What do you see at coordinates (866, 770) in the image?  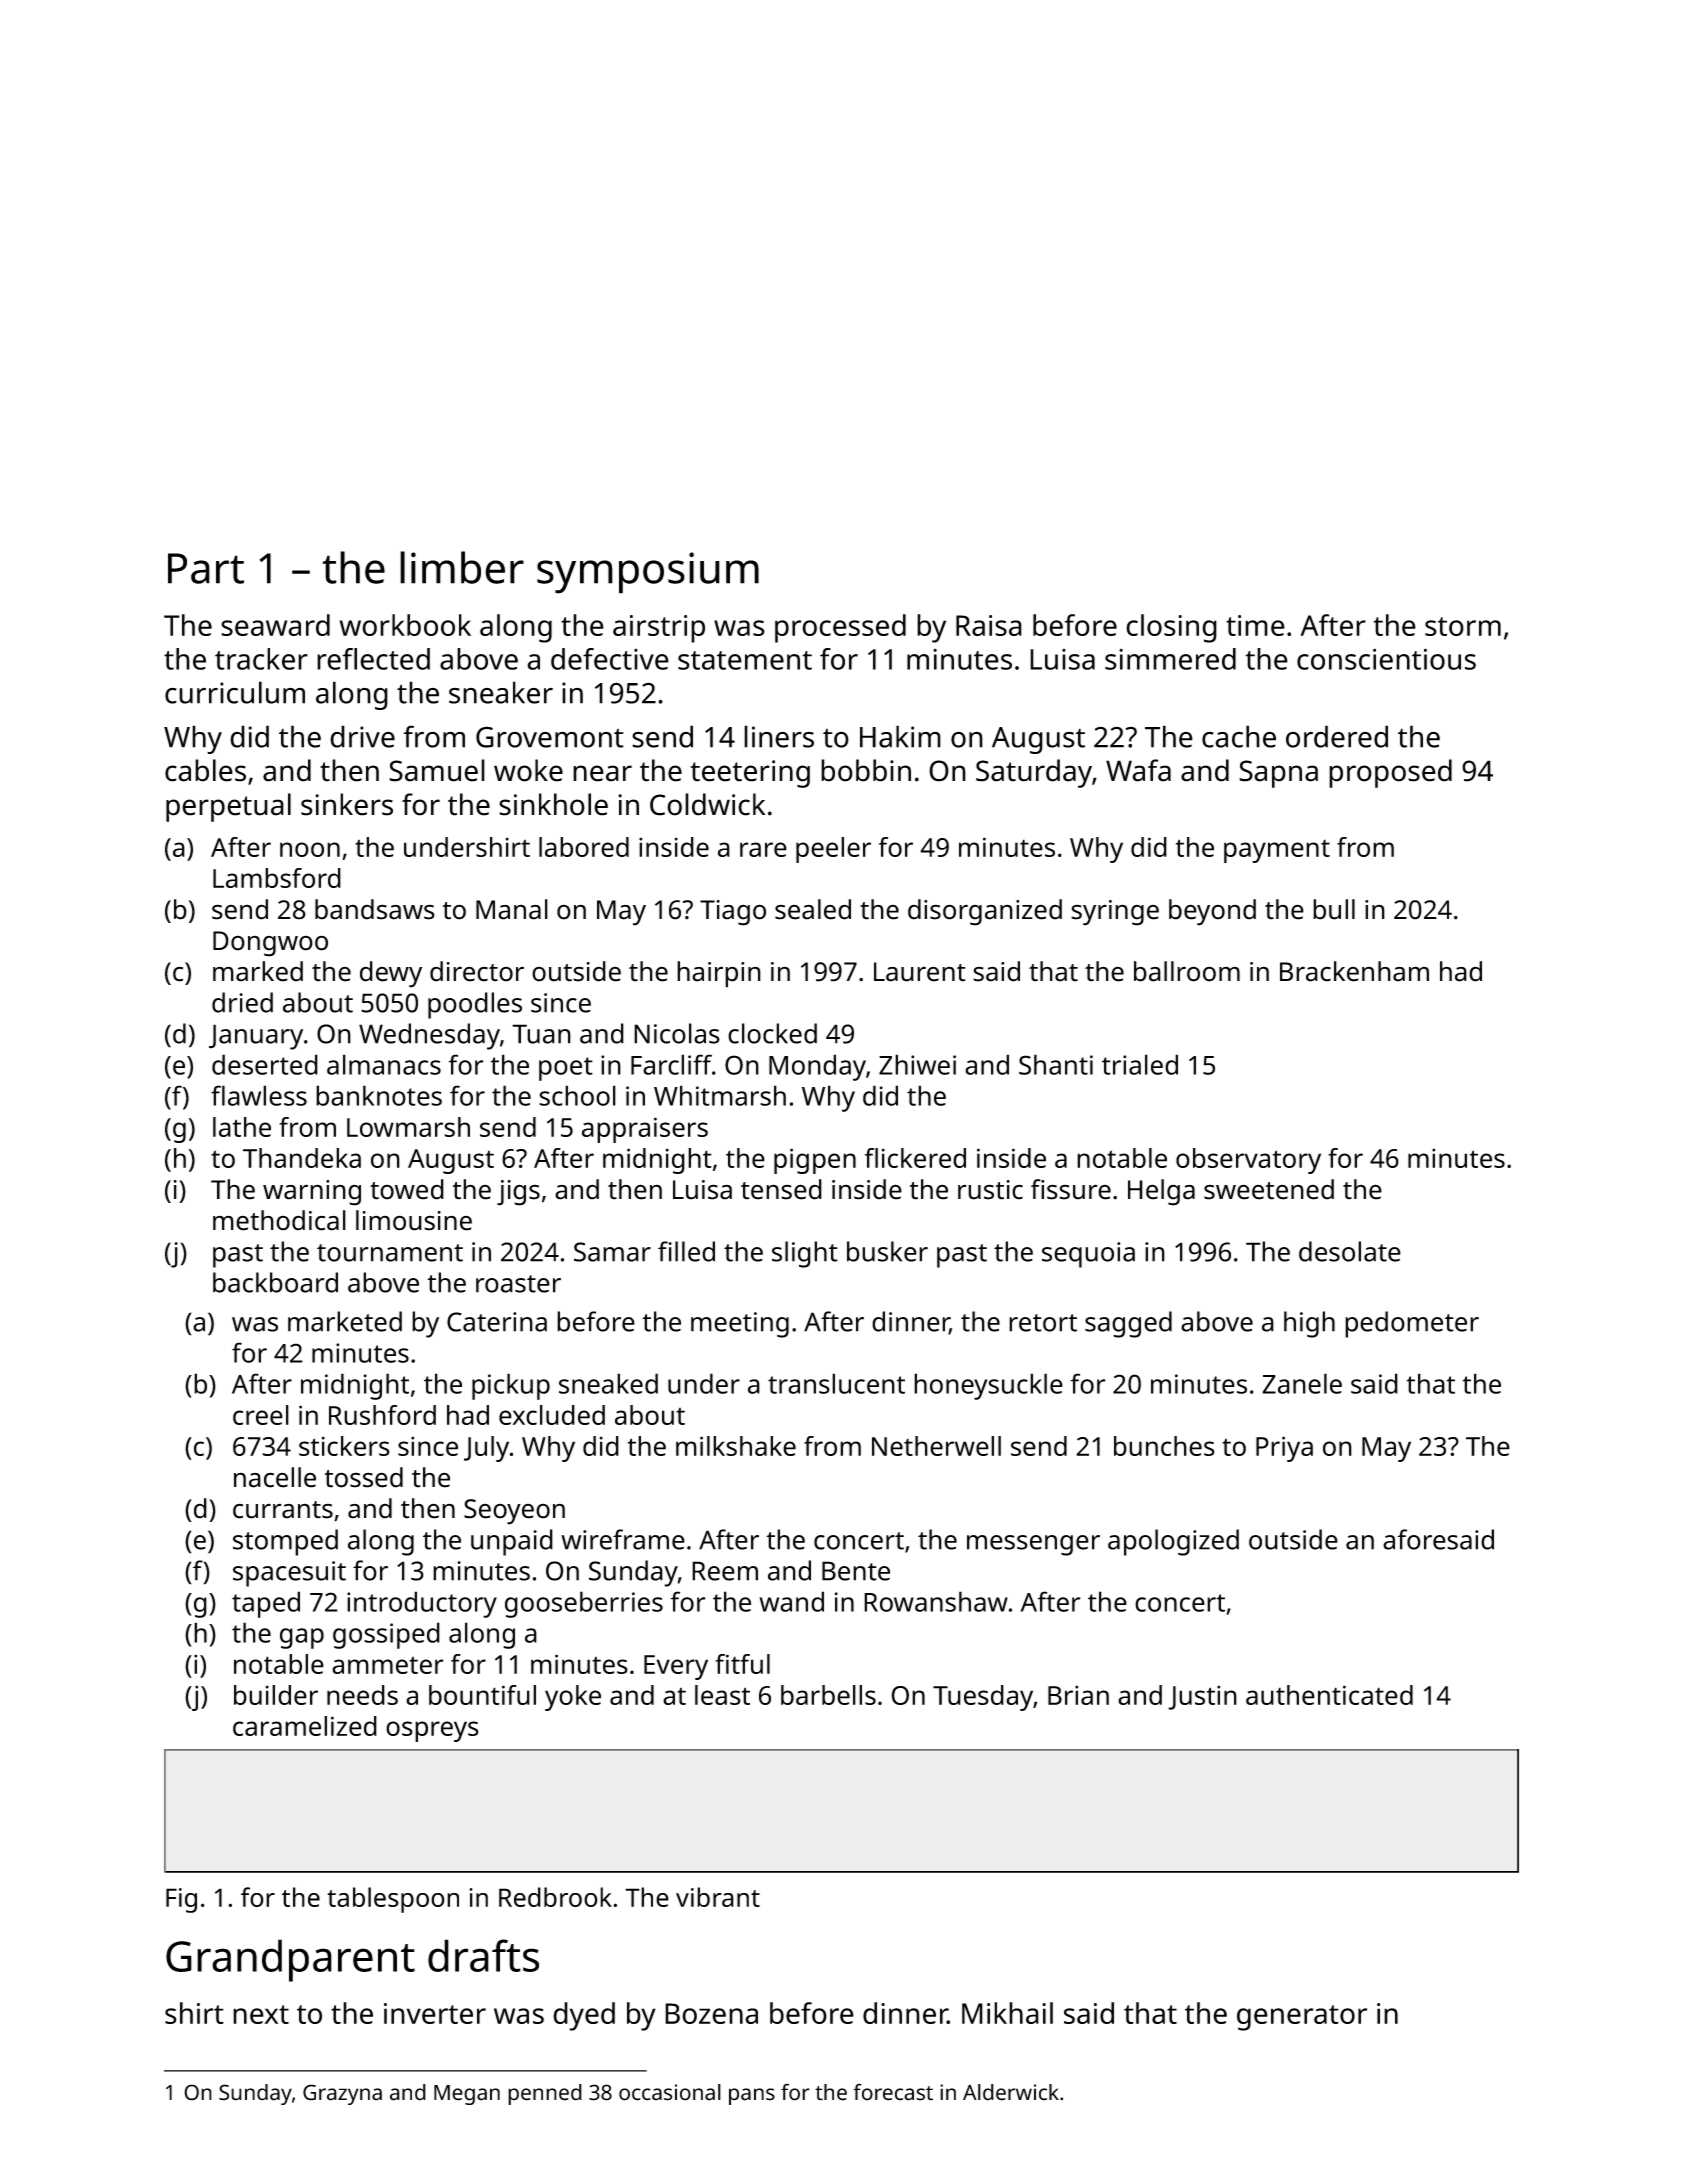 I see `bobbin` at bounding box center [866, 770].
